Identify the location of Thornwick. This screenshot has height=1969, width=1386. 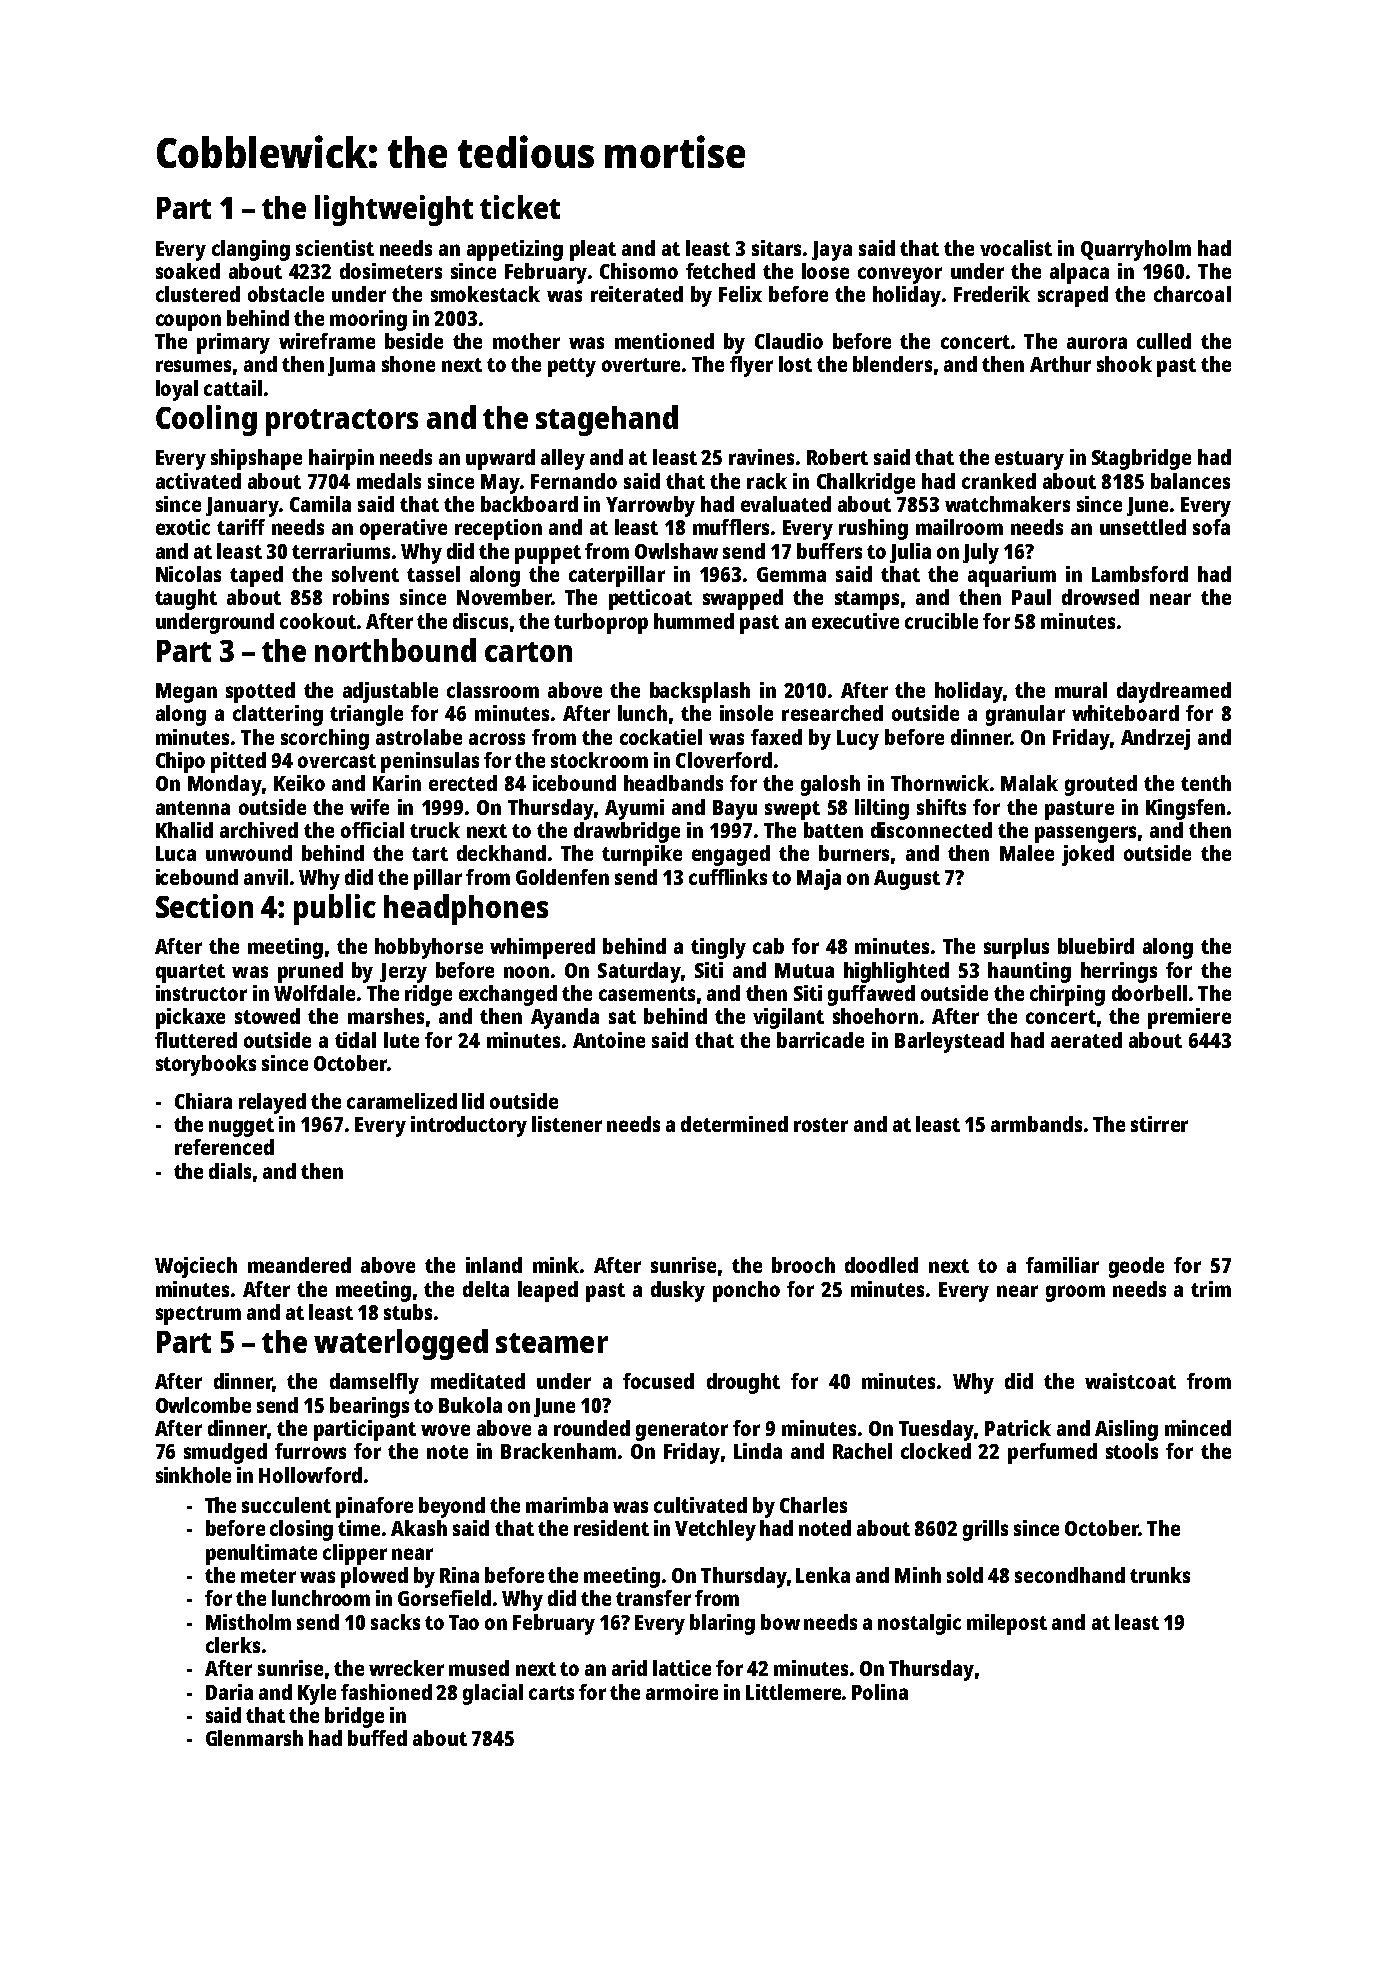
(940, 783).
